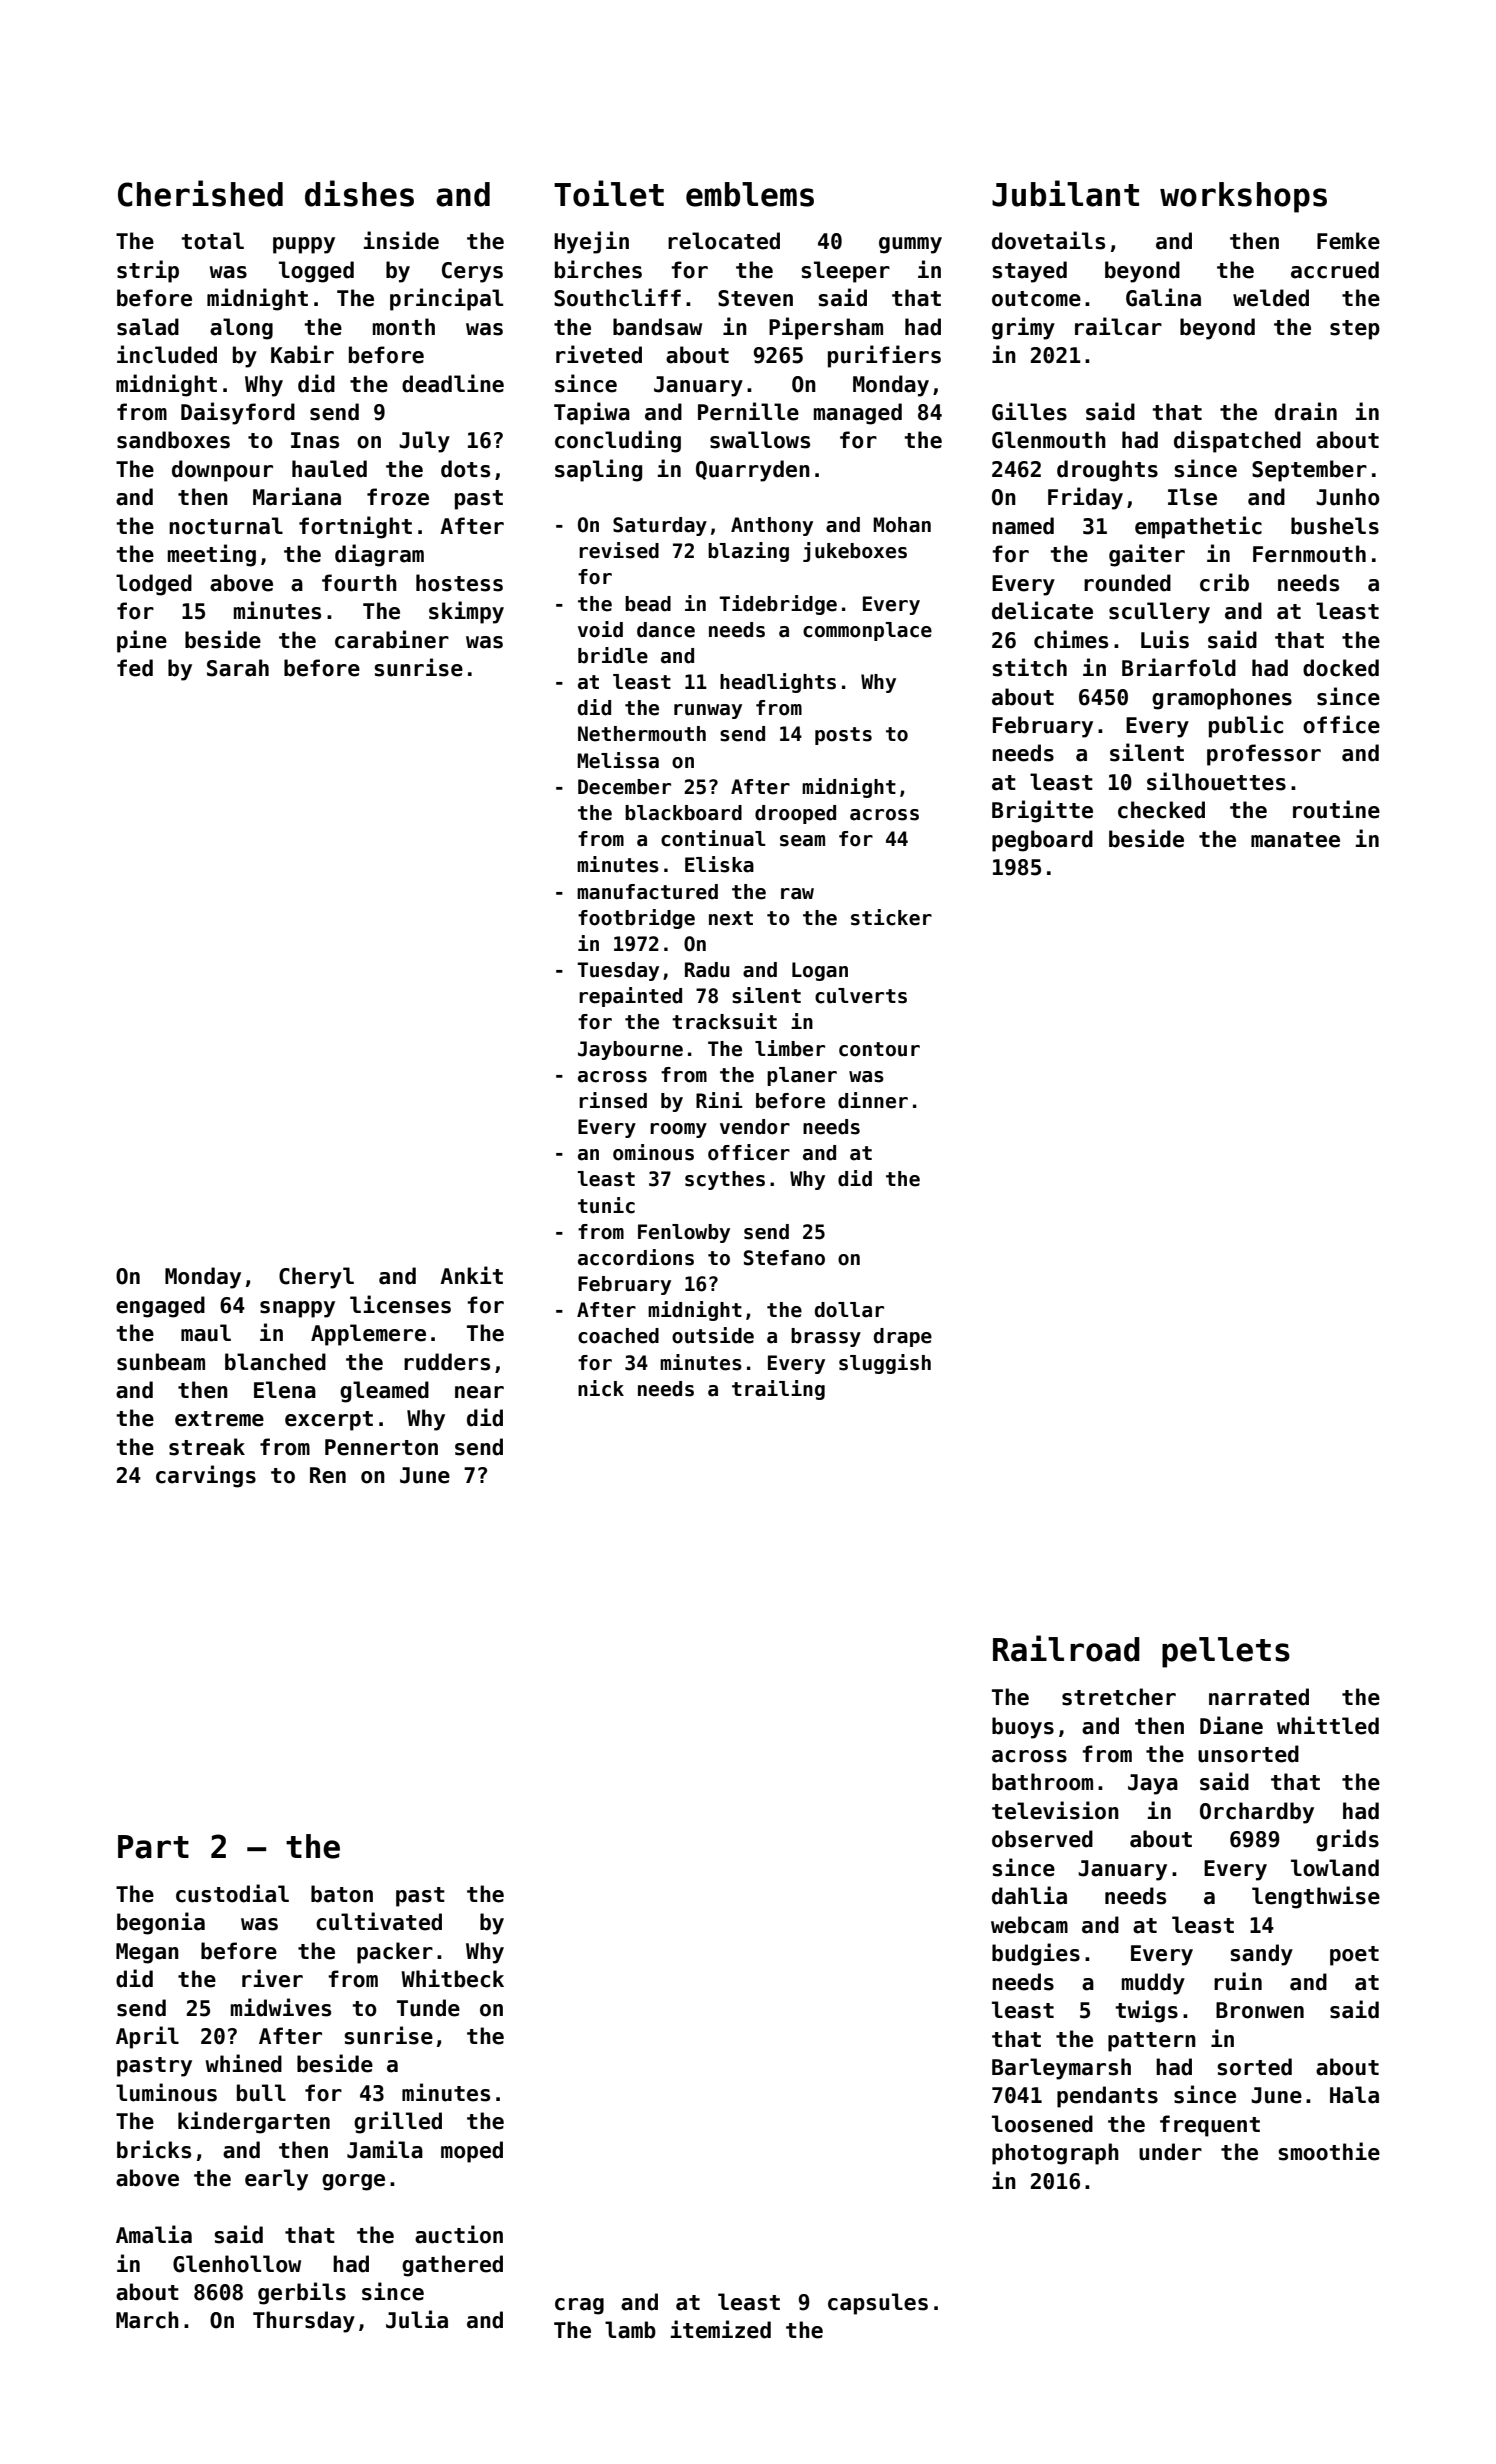  Describe the element at coordinates (148, 271) in the screenshot. I see `strip` at that location.
